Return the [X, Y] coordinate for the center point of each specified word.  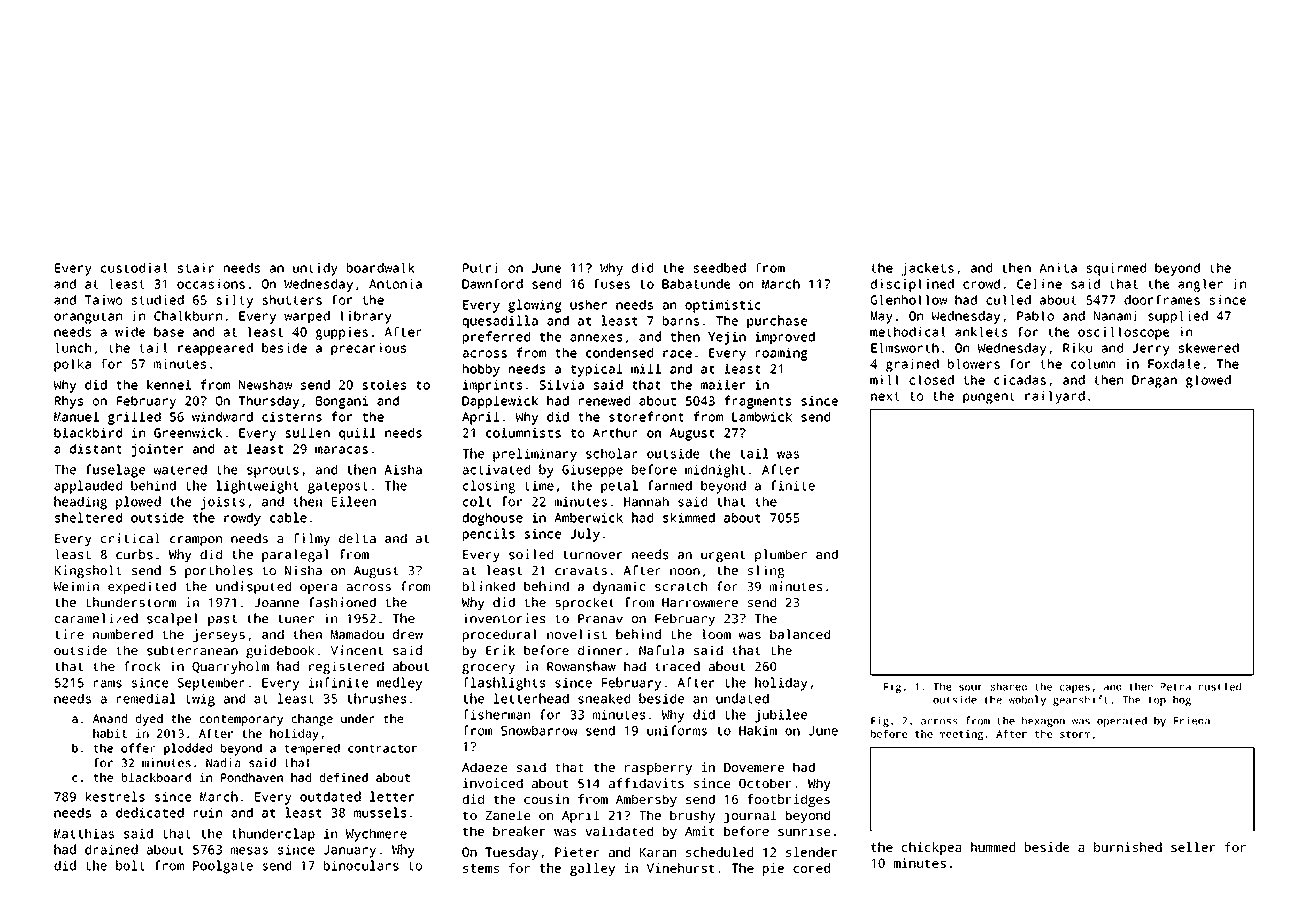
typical [597, 370]
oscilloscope [1123, 333]
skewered [1209, 348]
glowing [534, 306]
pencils [489, 535]
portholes [219, 571]
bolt [130, 865]
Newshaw [265, 385]
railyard [1055, 397]
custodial [134, 268]
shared [1009, 686]
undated [742, 698]
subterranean [192, 650]
